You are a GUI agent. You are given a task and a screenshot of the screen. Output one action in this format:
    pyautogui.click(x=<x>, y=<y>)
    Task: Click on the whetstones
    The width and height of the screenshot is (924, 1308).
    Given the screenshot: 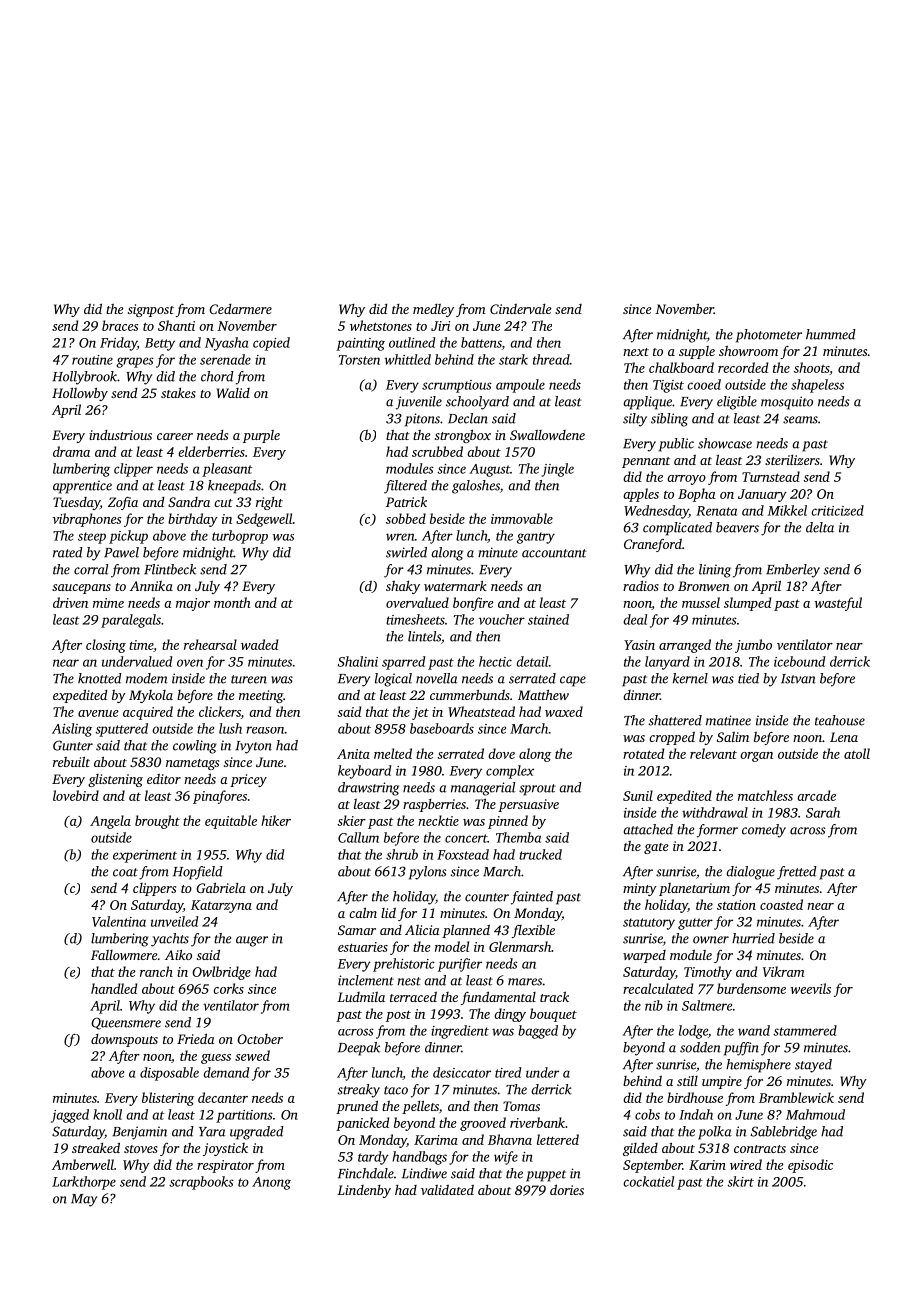 What is the action you would take?
    pyautogui.click(x=381, y=325)
